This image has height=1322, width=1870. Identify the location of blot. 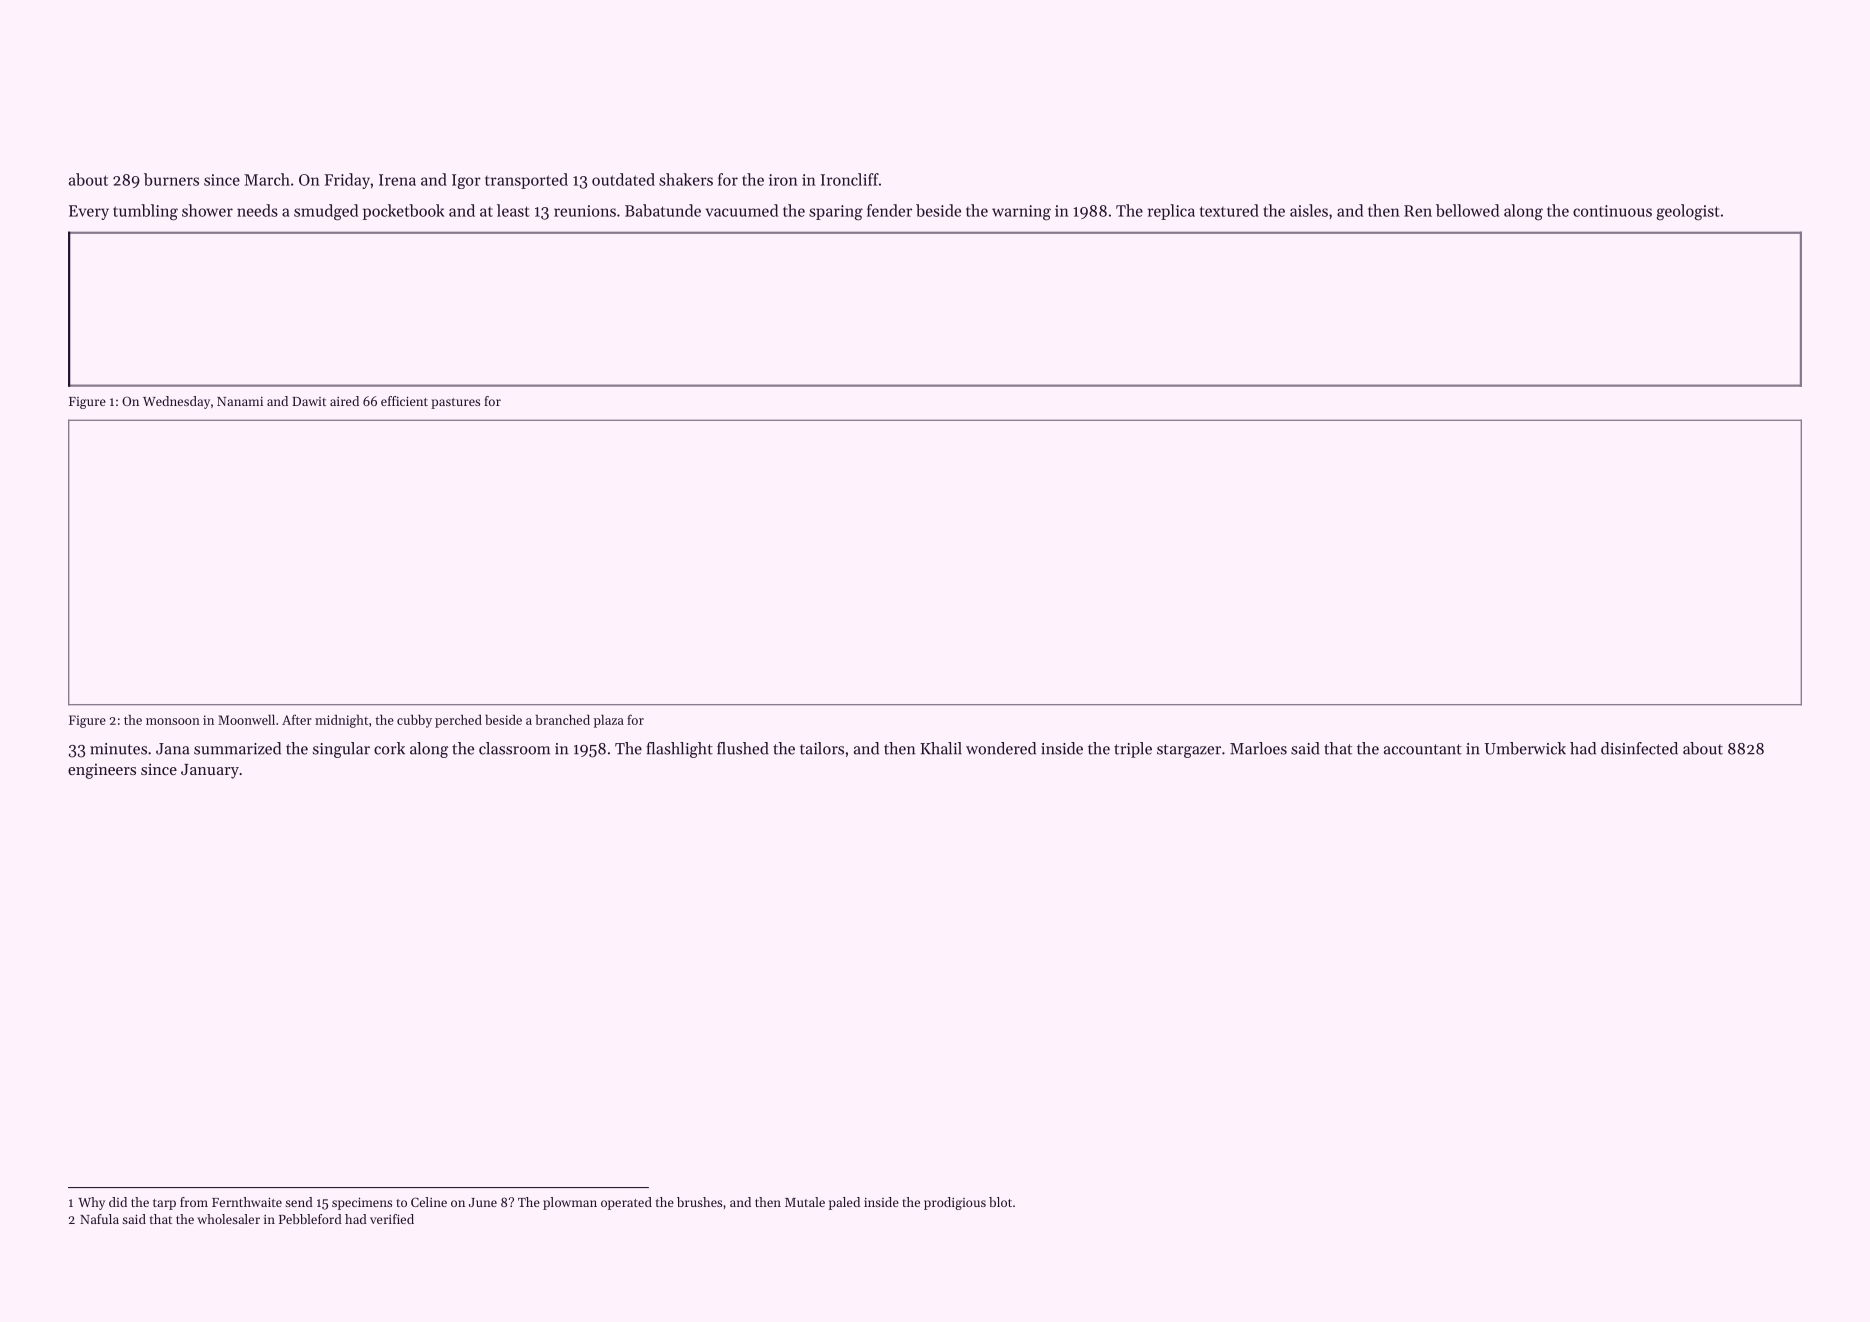
(1000, 1202).
